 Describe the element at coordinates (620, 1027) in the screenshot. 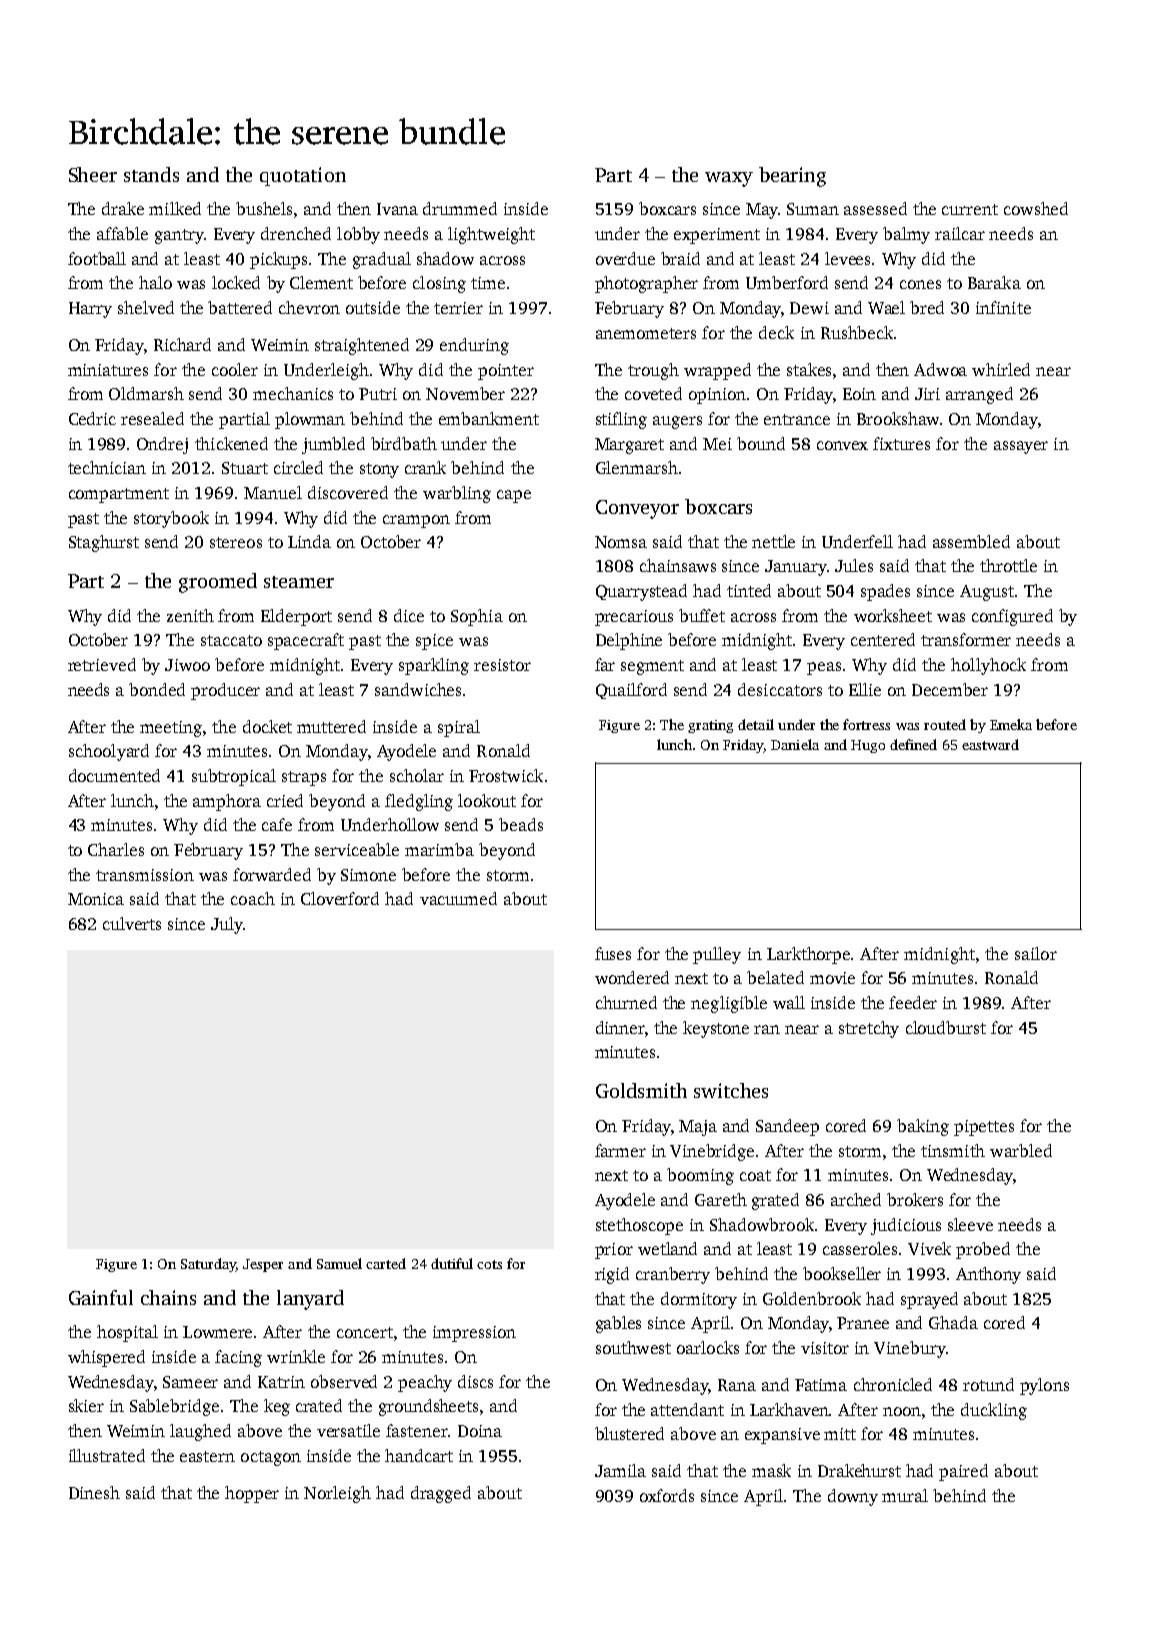

I see `dinner` at that location.
